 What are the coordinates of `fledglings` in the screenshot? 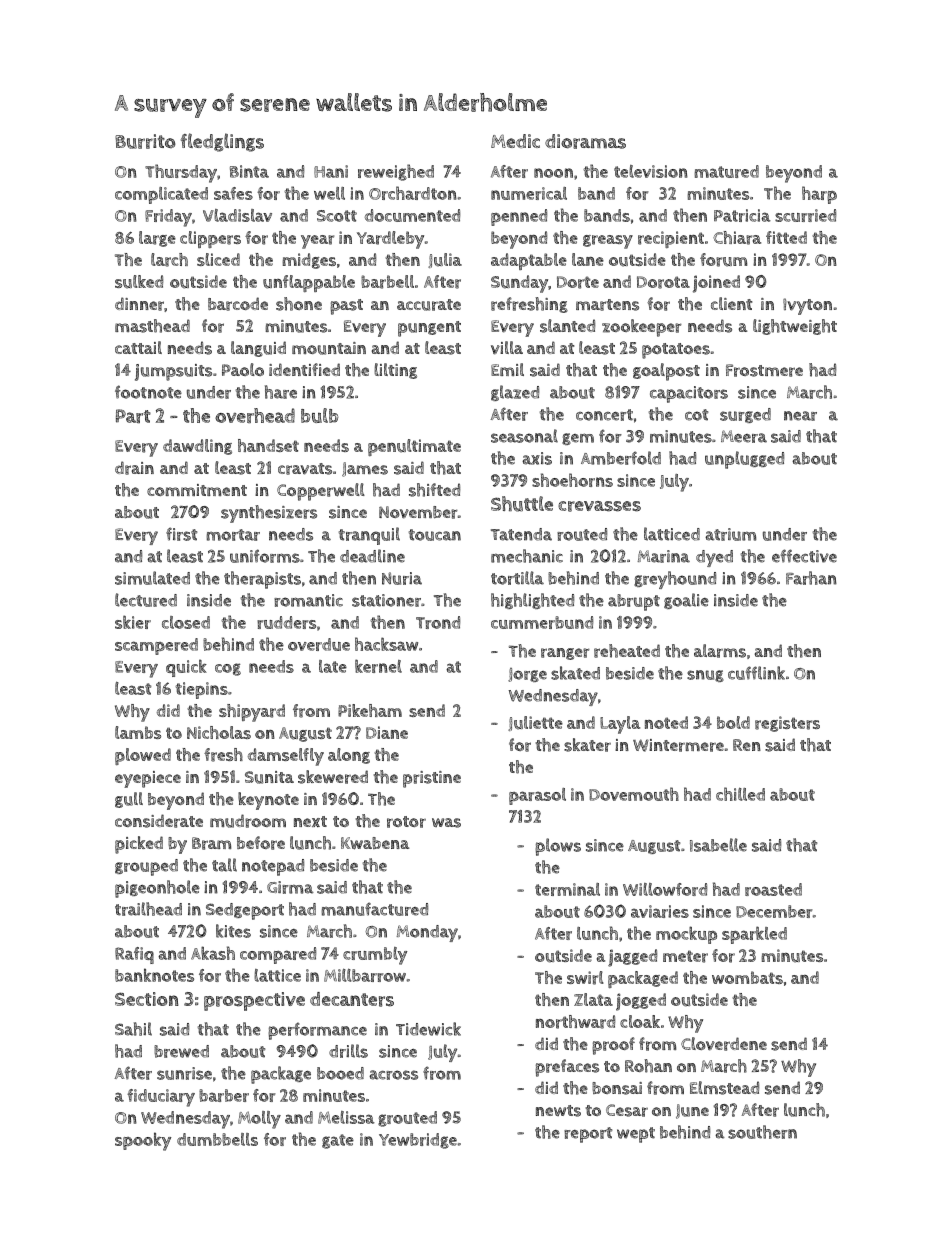 It's located at (222, 142).
